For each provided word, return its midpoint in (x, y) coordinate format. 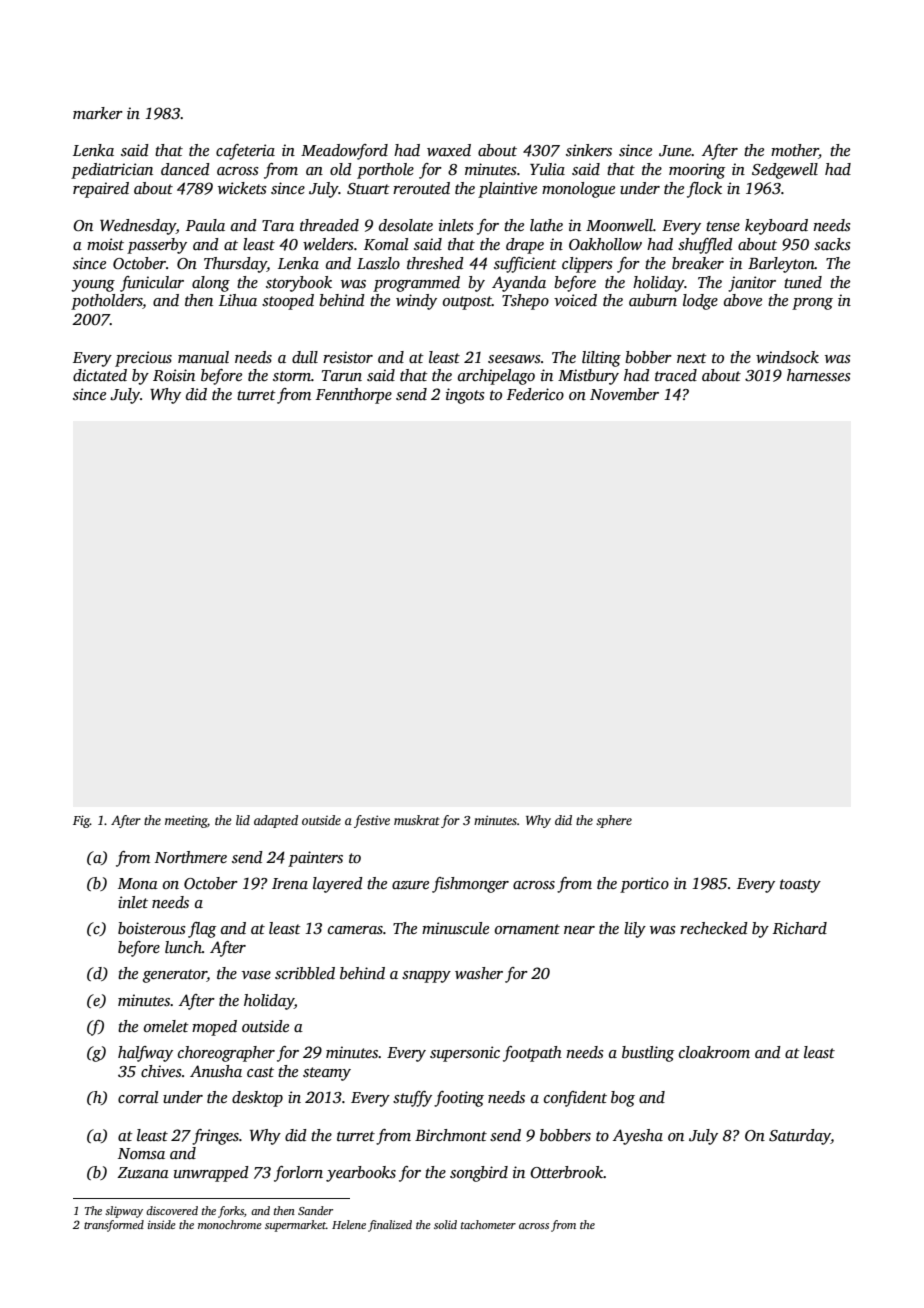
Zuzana (143, 1172)
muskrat (417, 820)
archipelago (496, 377)
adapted (276, 821)
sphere (614, 821)
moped (214, 1028)
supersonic (465, 1054)
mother (795, 151)
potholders (107, 302)
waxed (449, 150)
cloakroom (714, 1052)
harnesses (819, 375)
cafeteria (245, 152)
